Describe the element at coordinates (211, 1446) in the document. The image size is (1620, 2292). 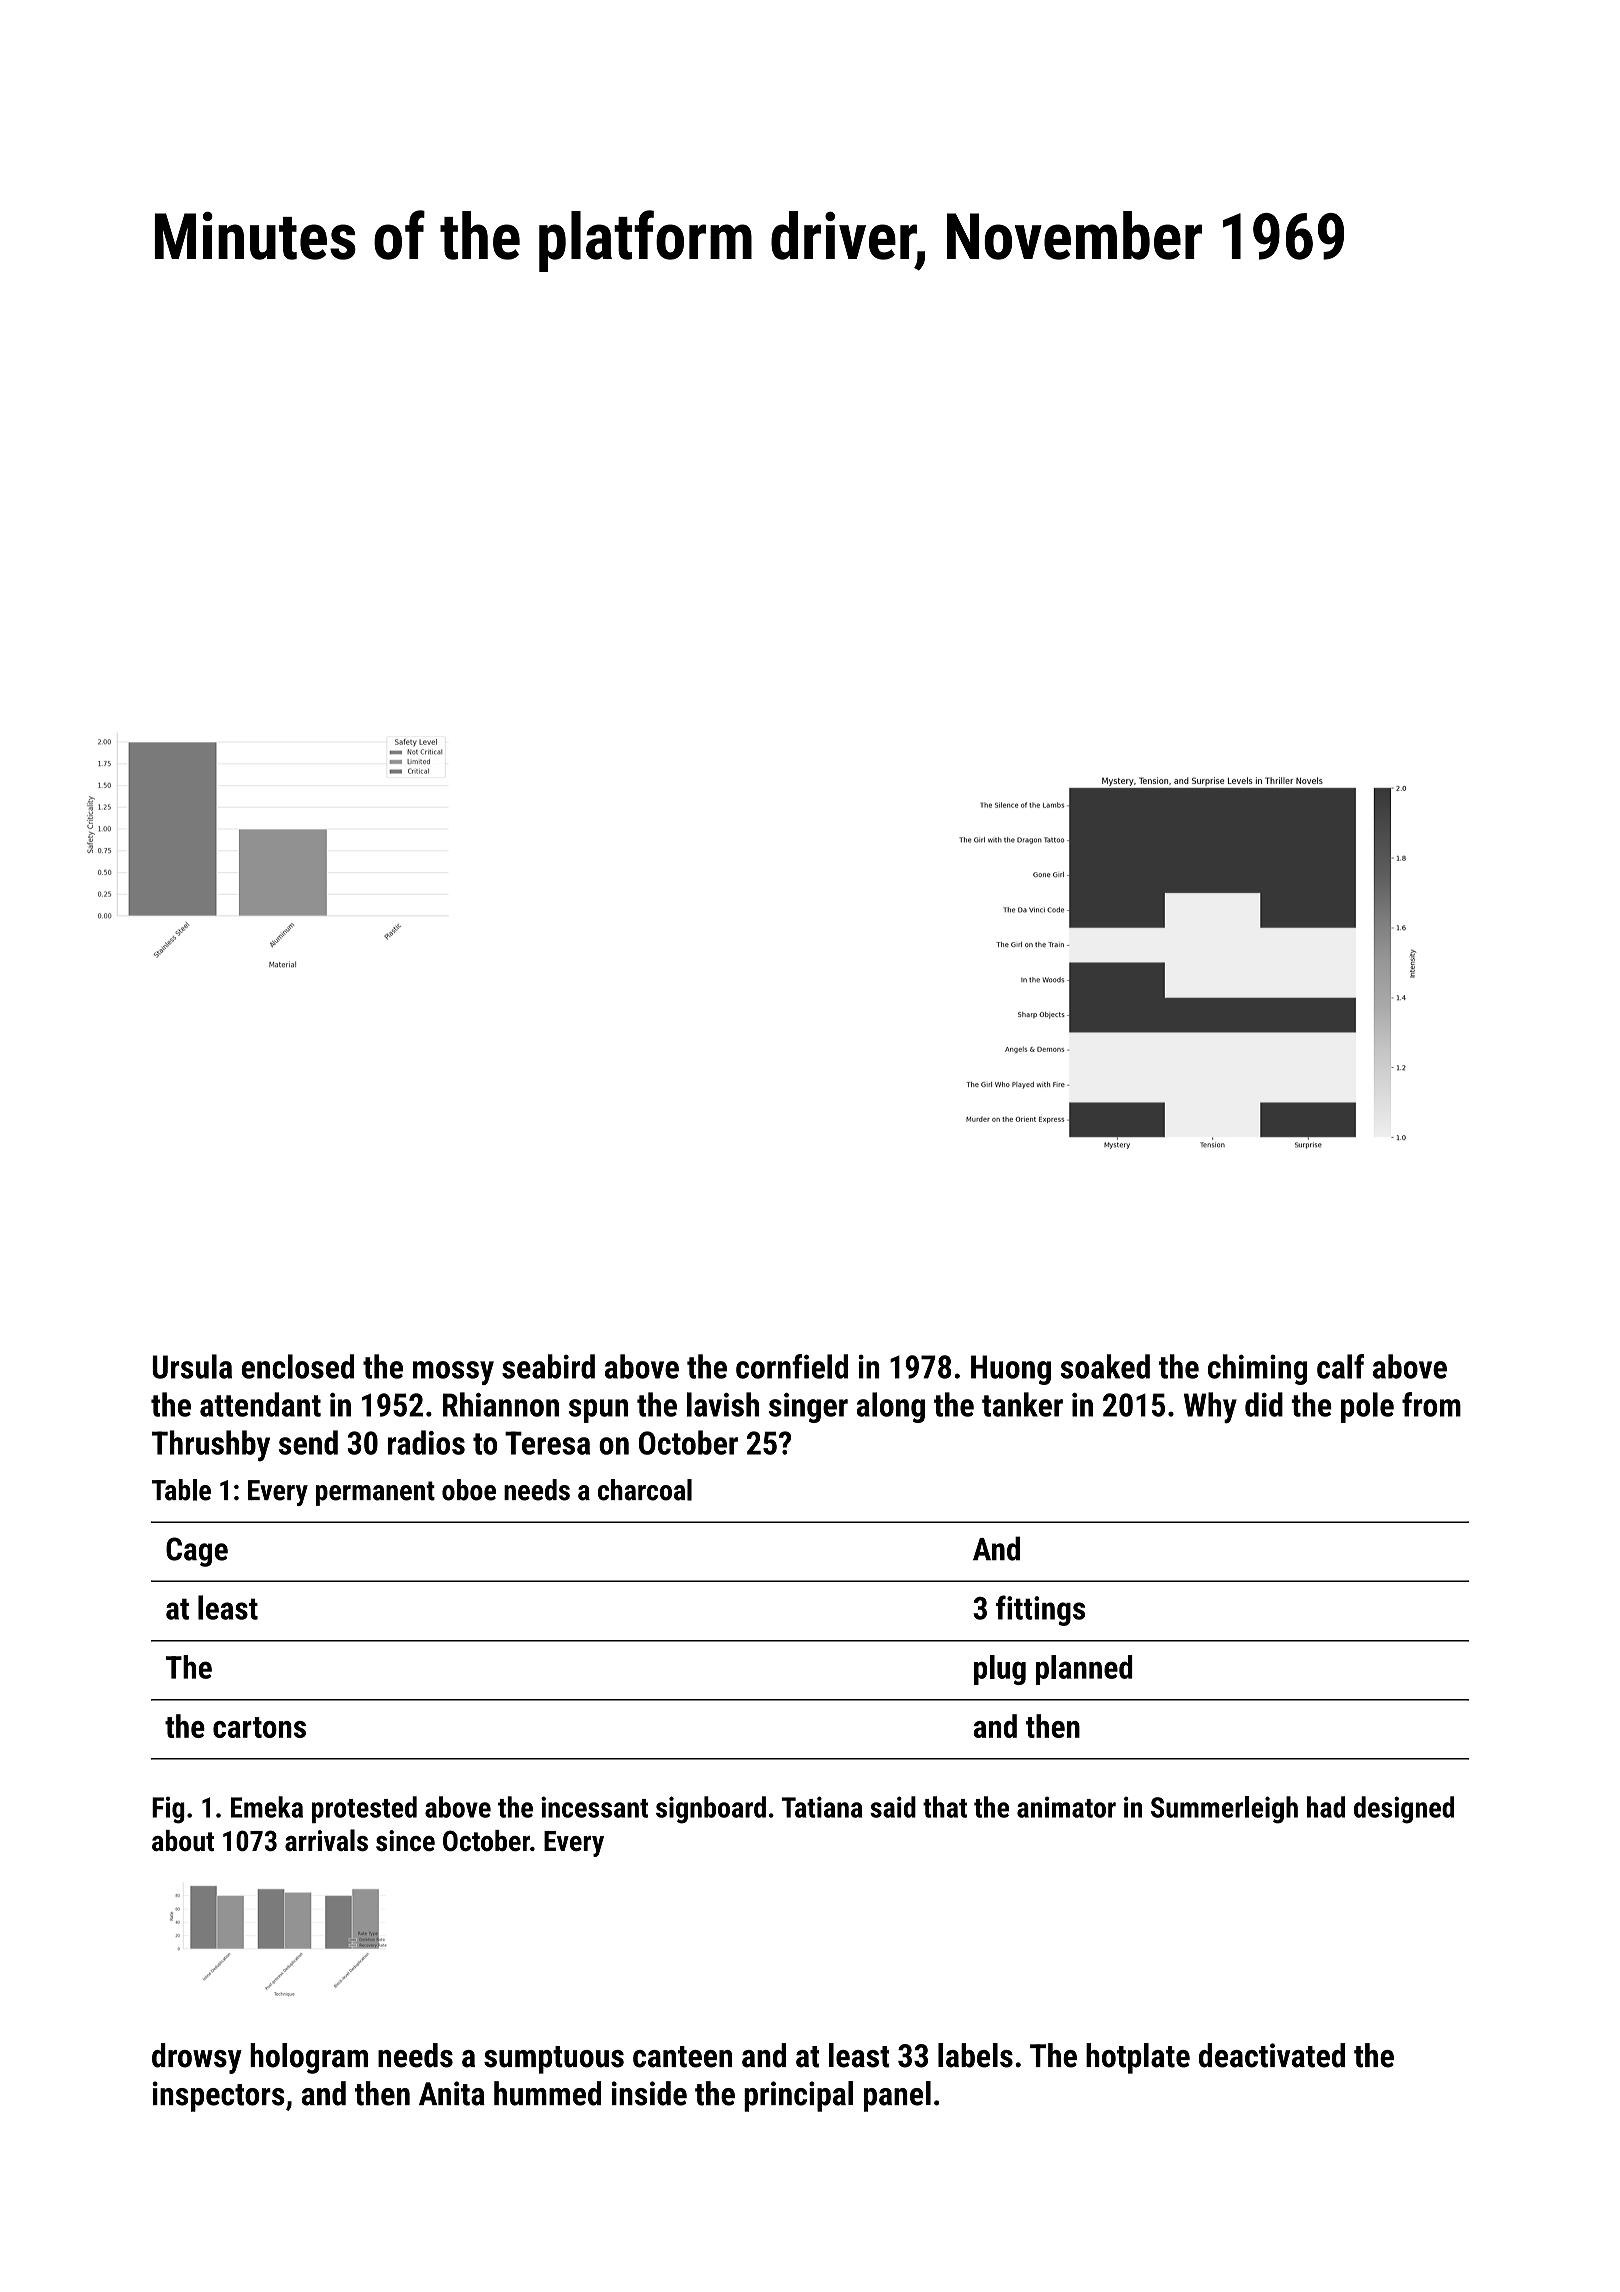
I see `Thrushby` at that location.
